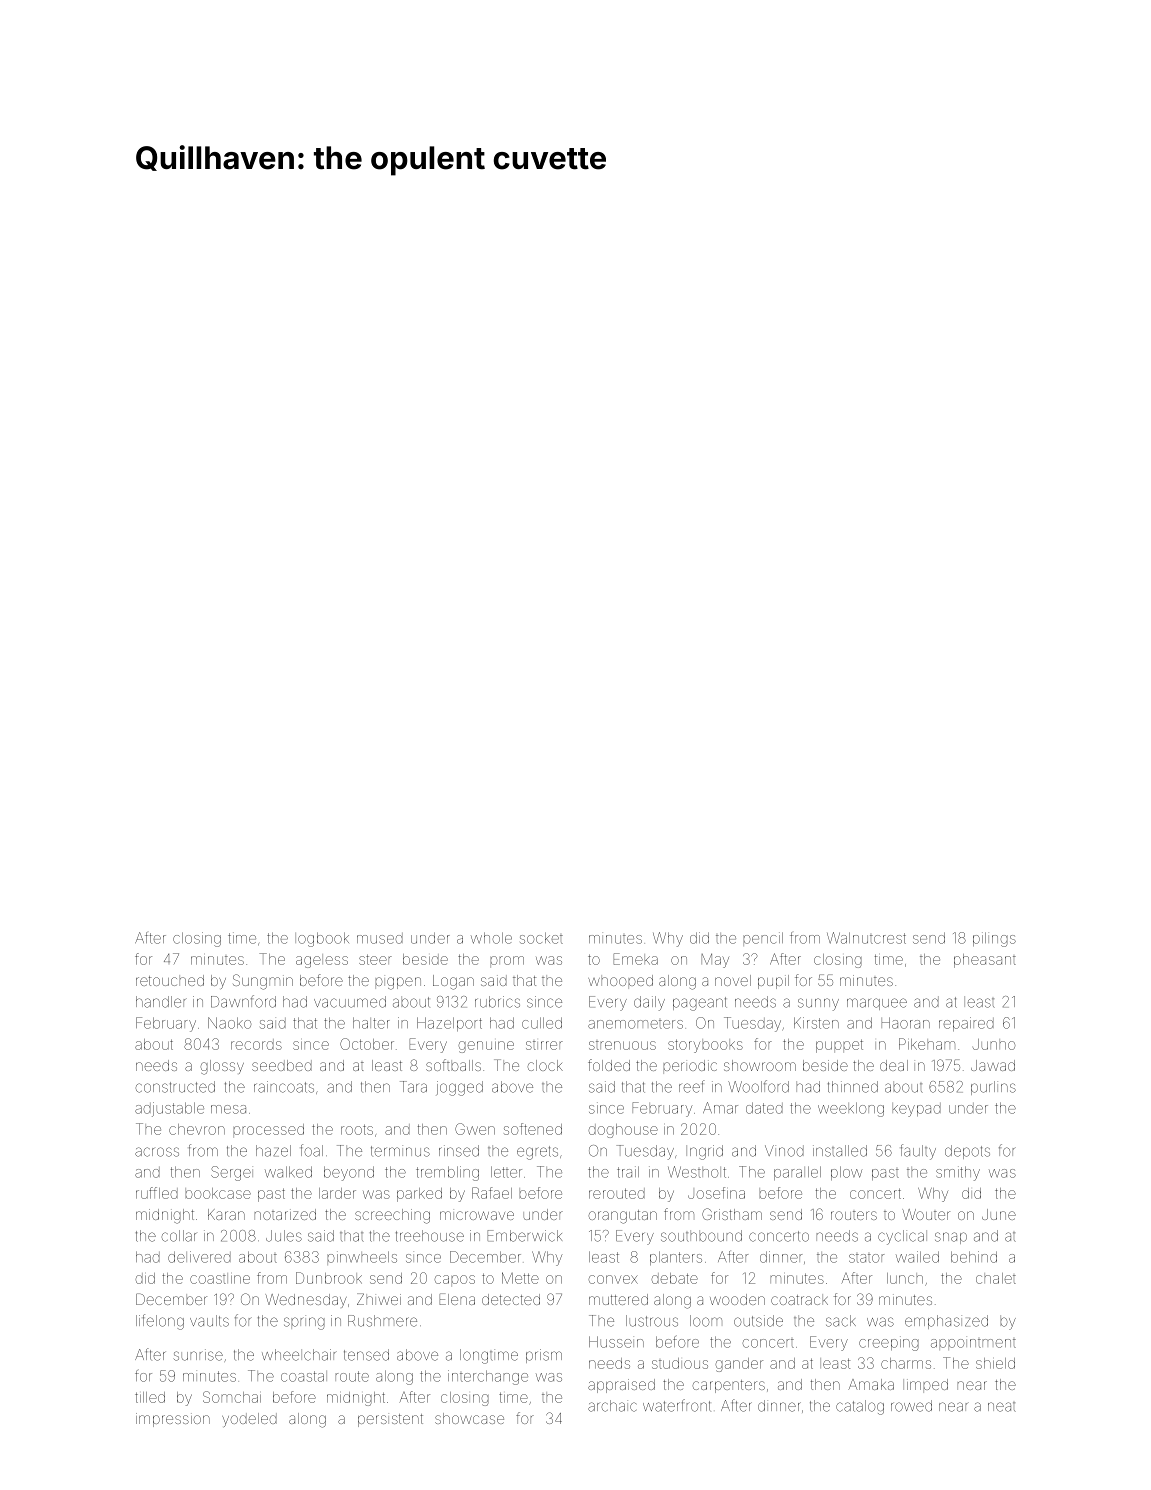 This document has height=1490, width=1151. What do you see at coordinates (507, 961) in the document?
I see `prom` at bounding box center [507, 961].
